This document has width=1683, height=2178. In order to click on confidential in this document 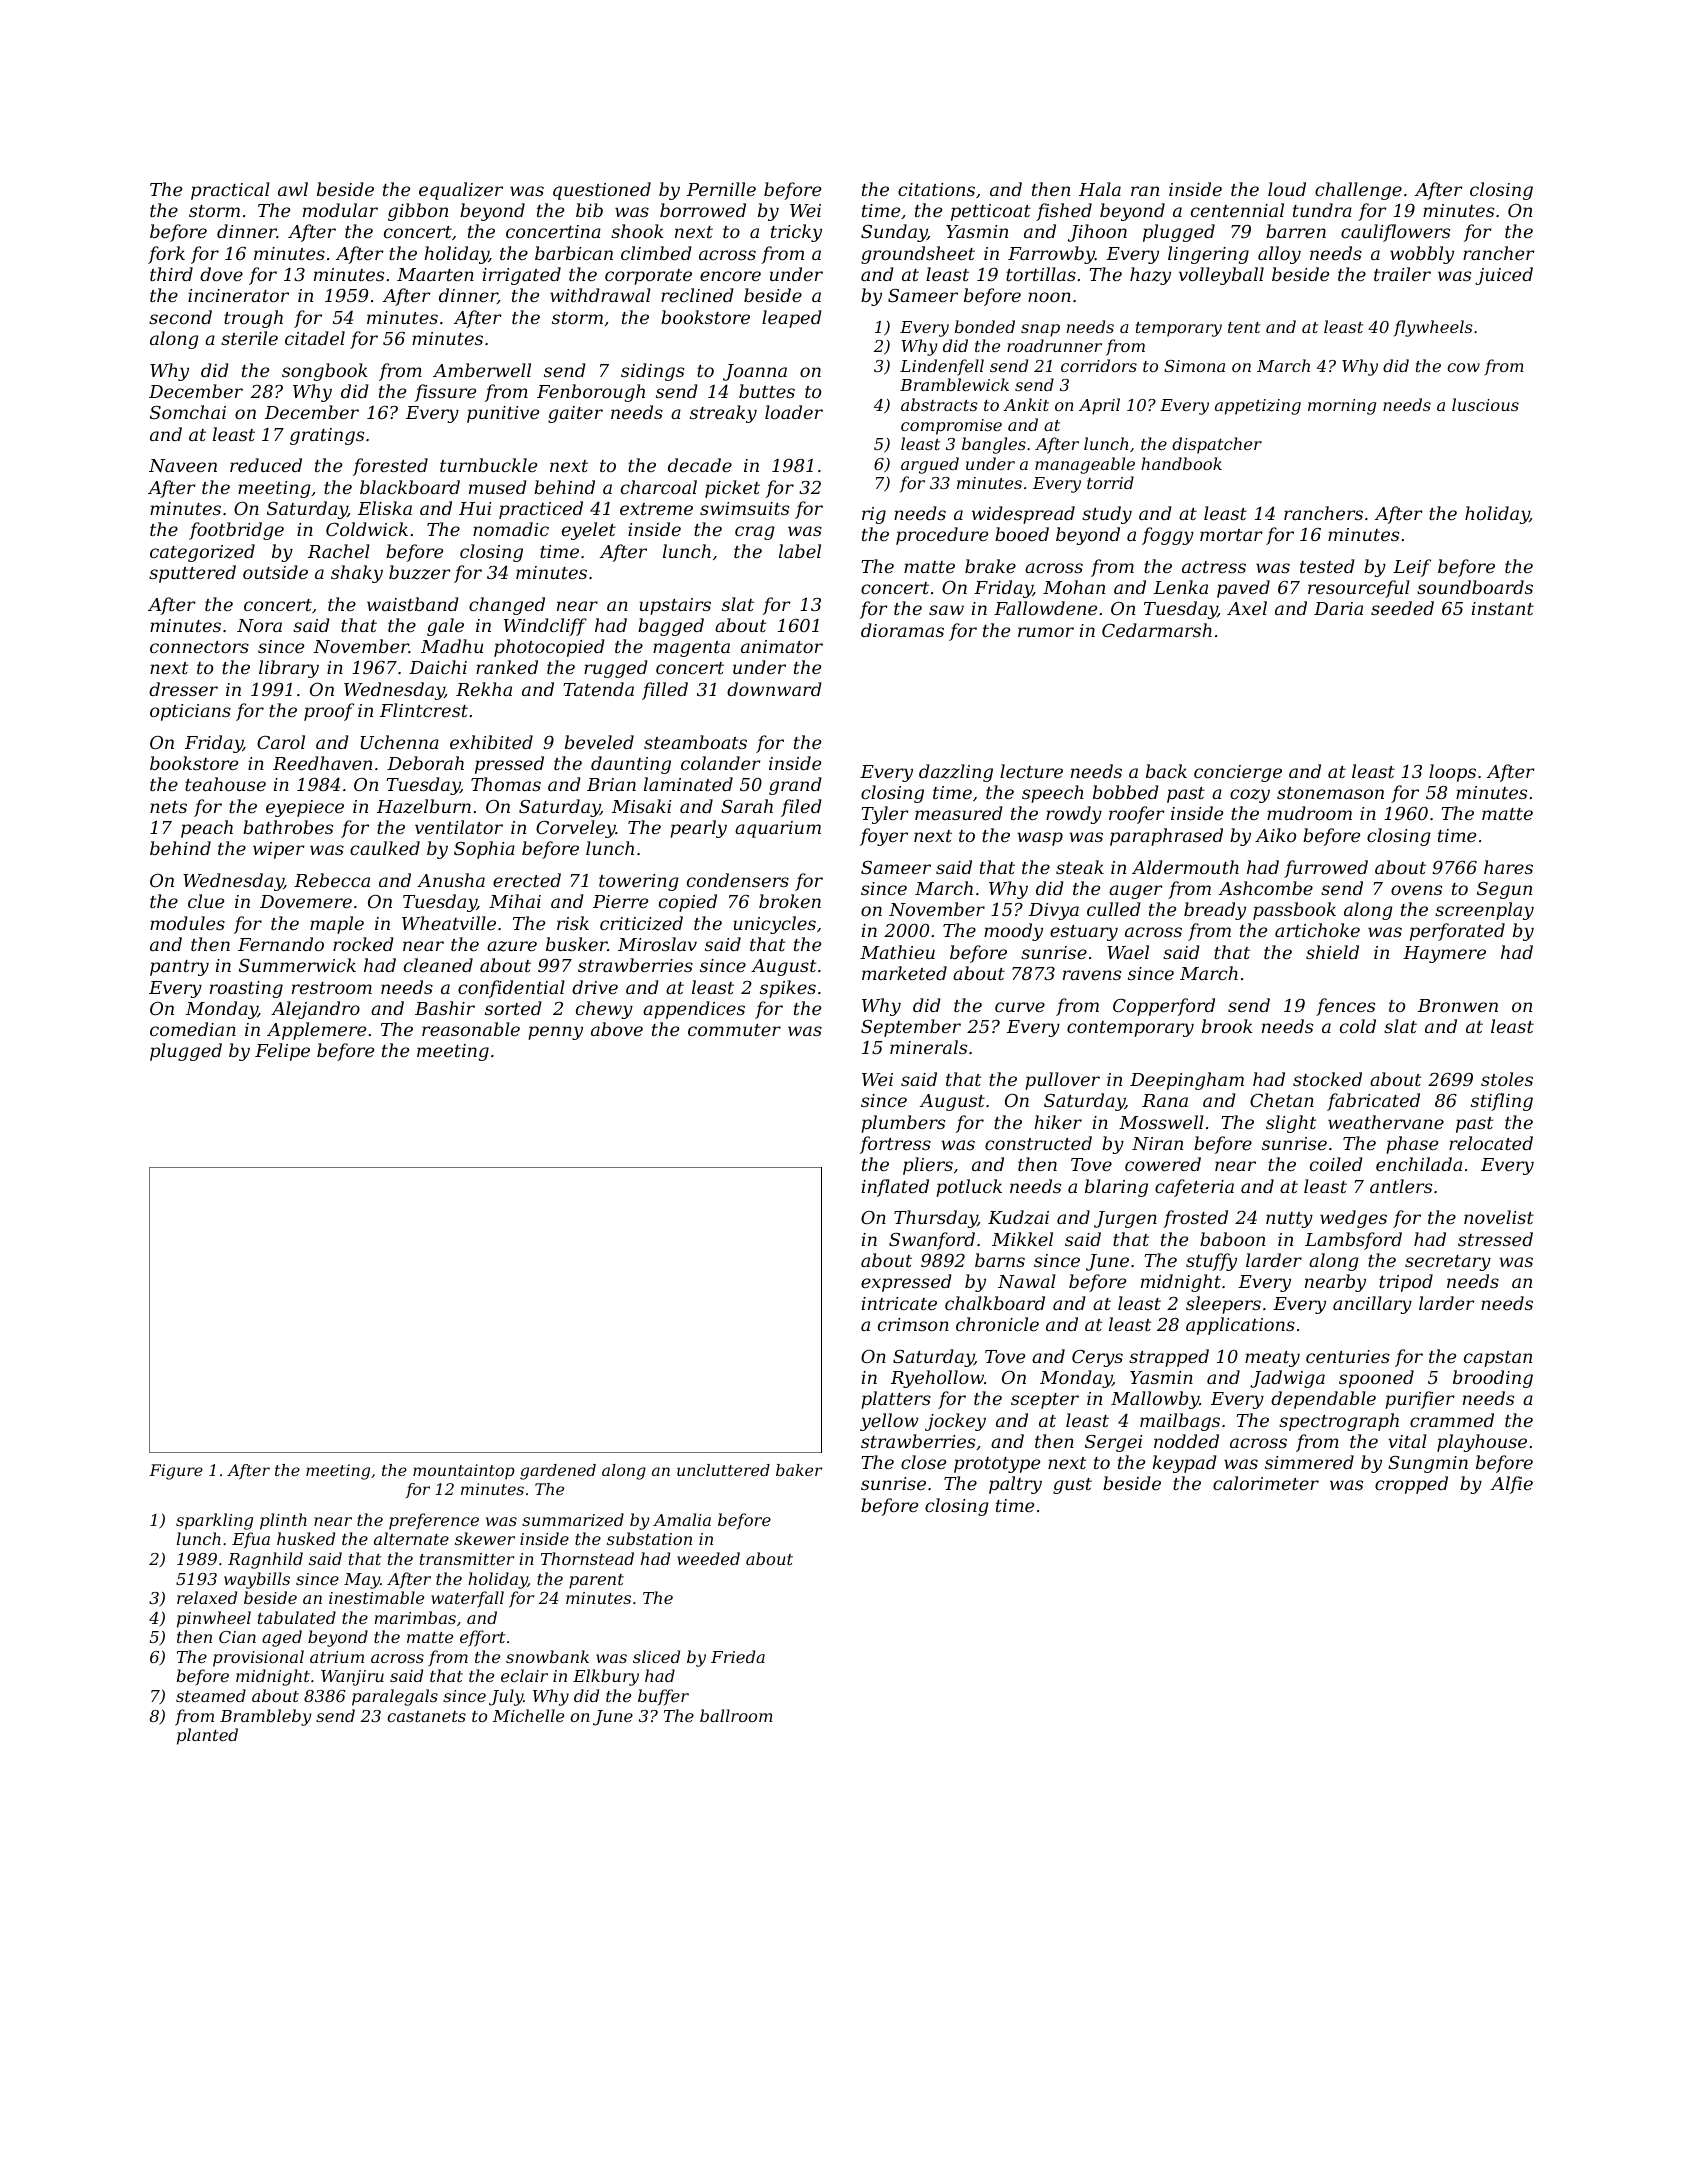, I will do `click(511, 989)`.
